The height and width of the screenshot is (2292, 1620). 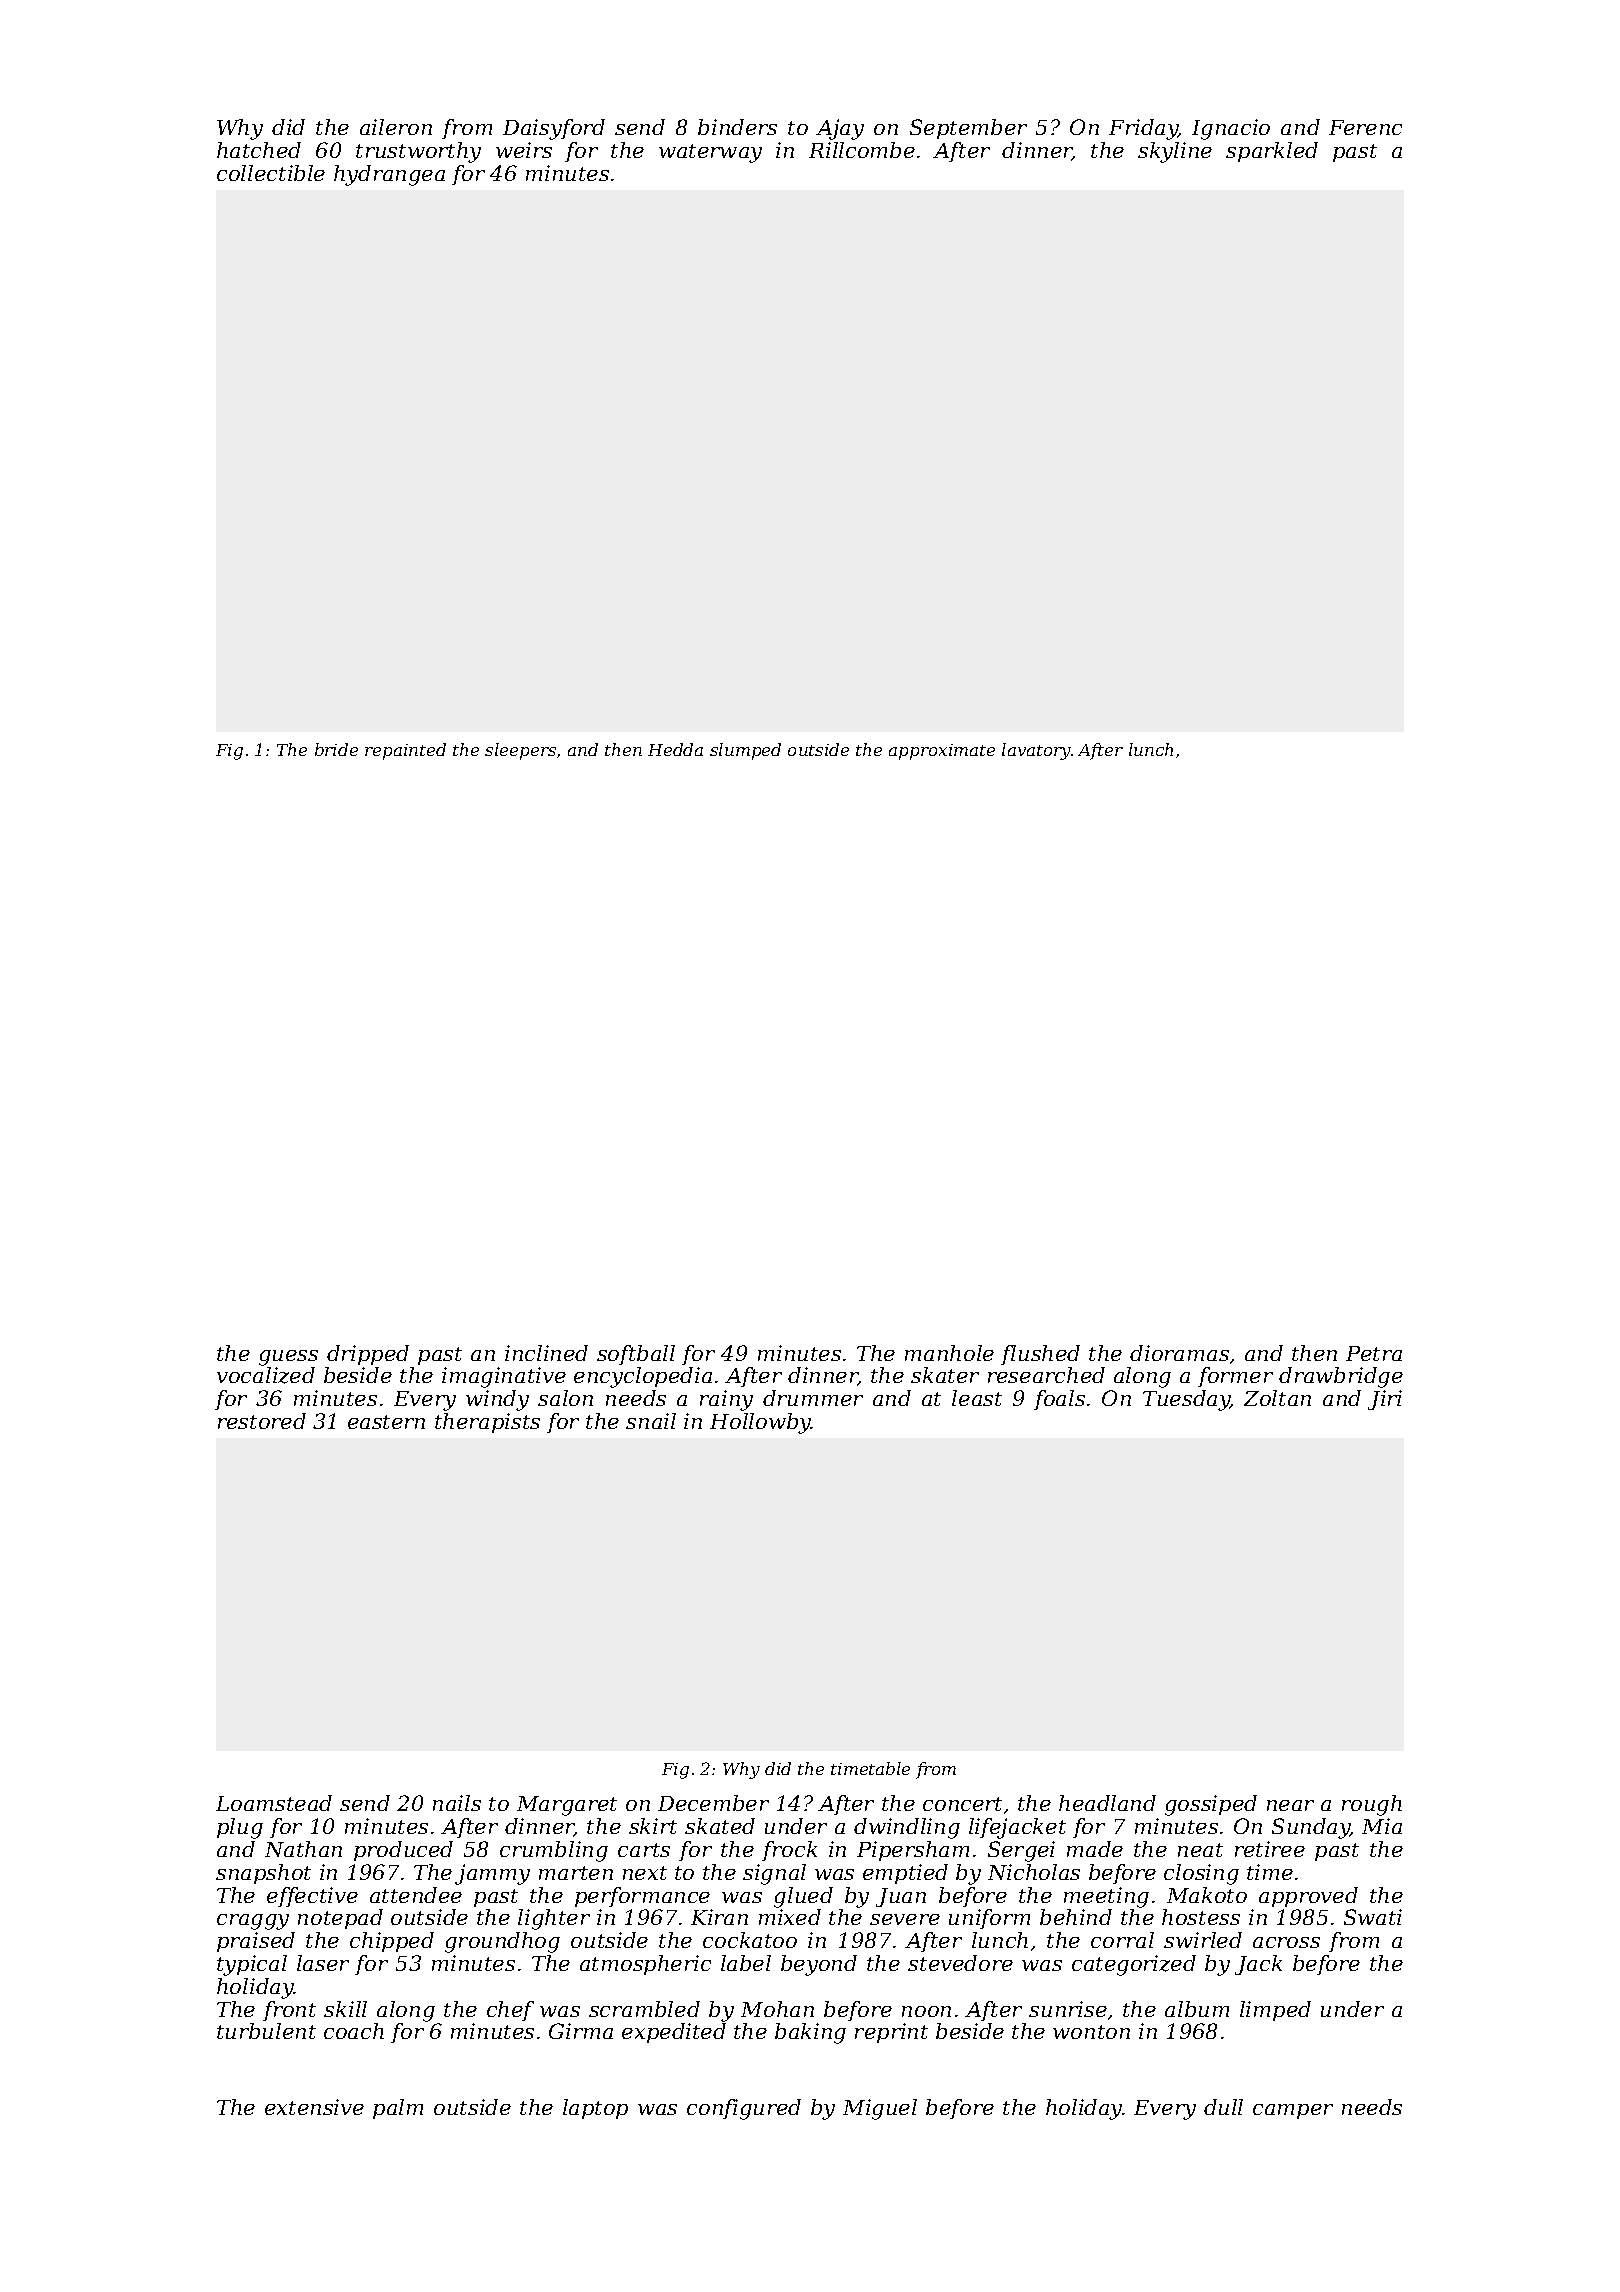 What do you see at coordinates (907, 1828) in the screenshot?
I see `dwindling` at bounding box center [907, 1828].
